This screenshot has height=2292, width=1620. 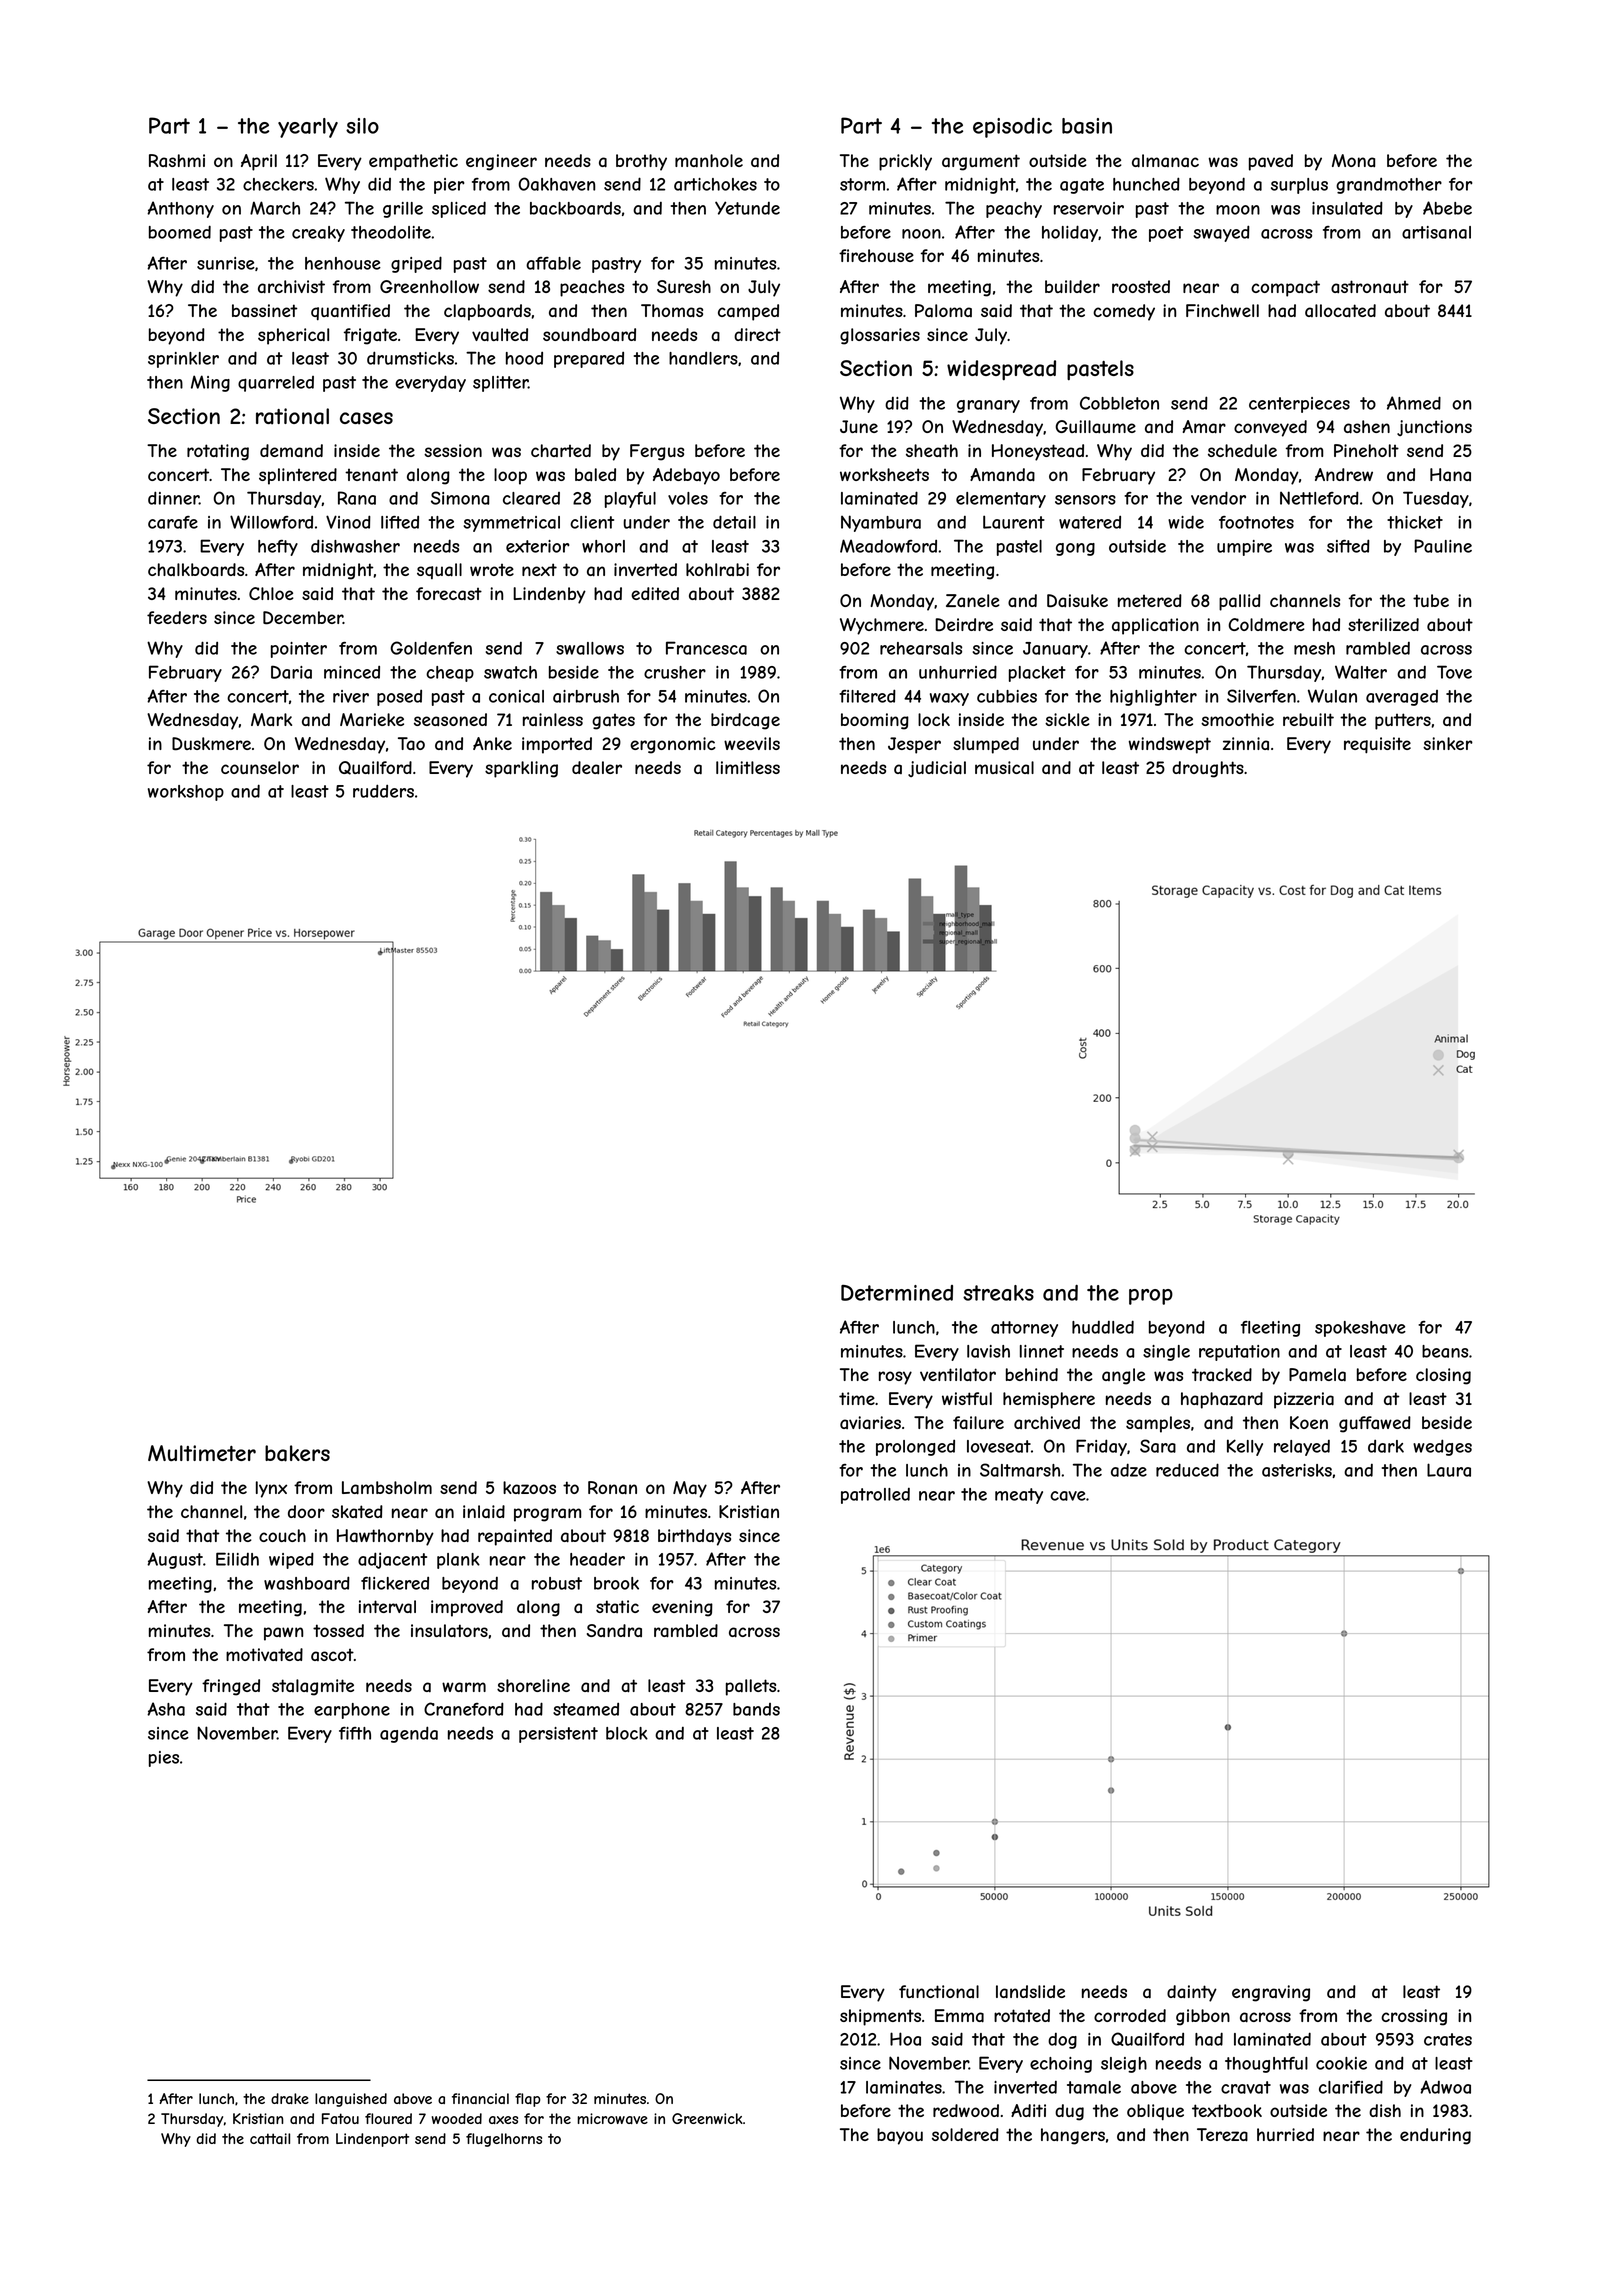 I want to click on Andrew, so click(x=1344, y=474).
